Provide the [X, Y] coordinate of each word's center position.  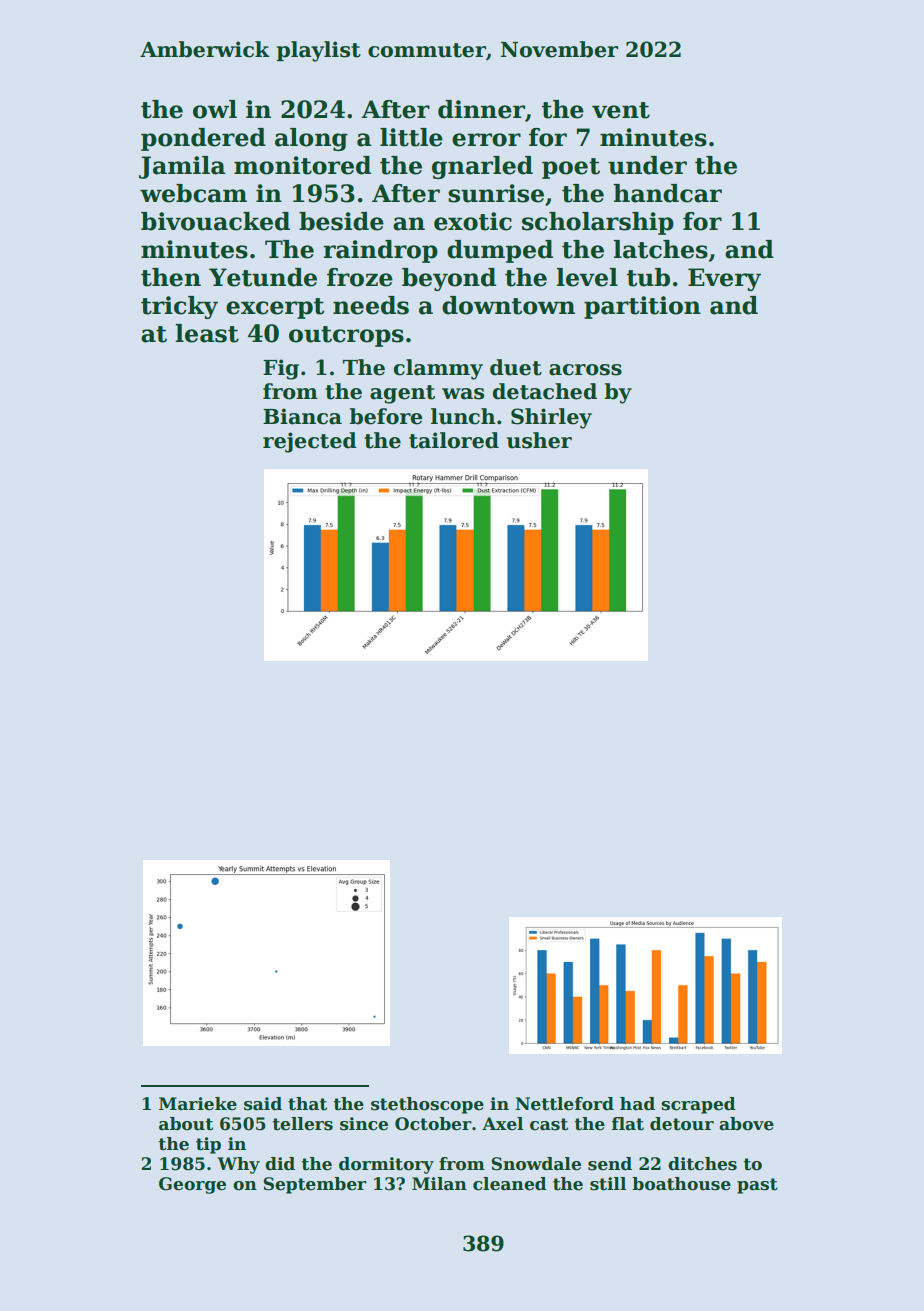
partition [642, 307]
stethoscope [427, 1105]
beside [341, 221]
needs [371, 305]
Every [724, 279]
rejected [310, 442]
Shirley [551, 418]
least [207, 333]
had [637, 1104]
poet [571, 168]
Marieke [198, 1104]
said [263, 1104]
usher [539, 440]
